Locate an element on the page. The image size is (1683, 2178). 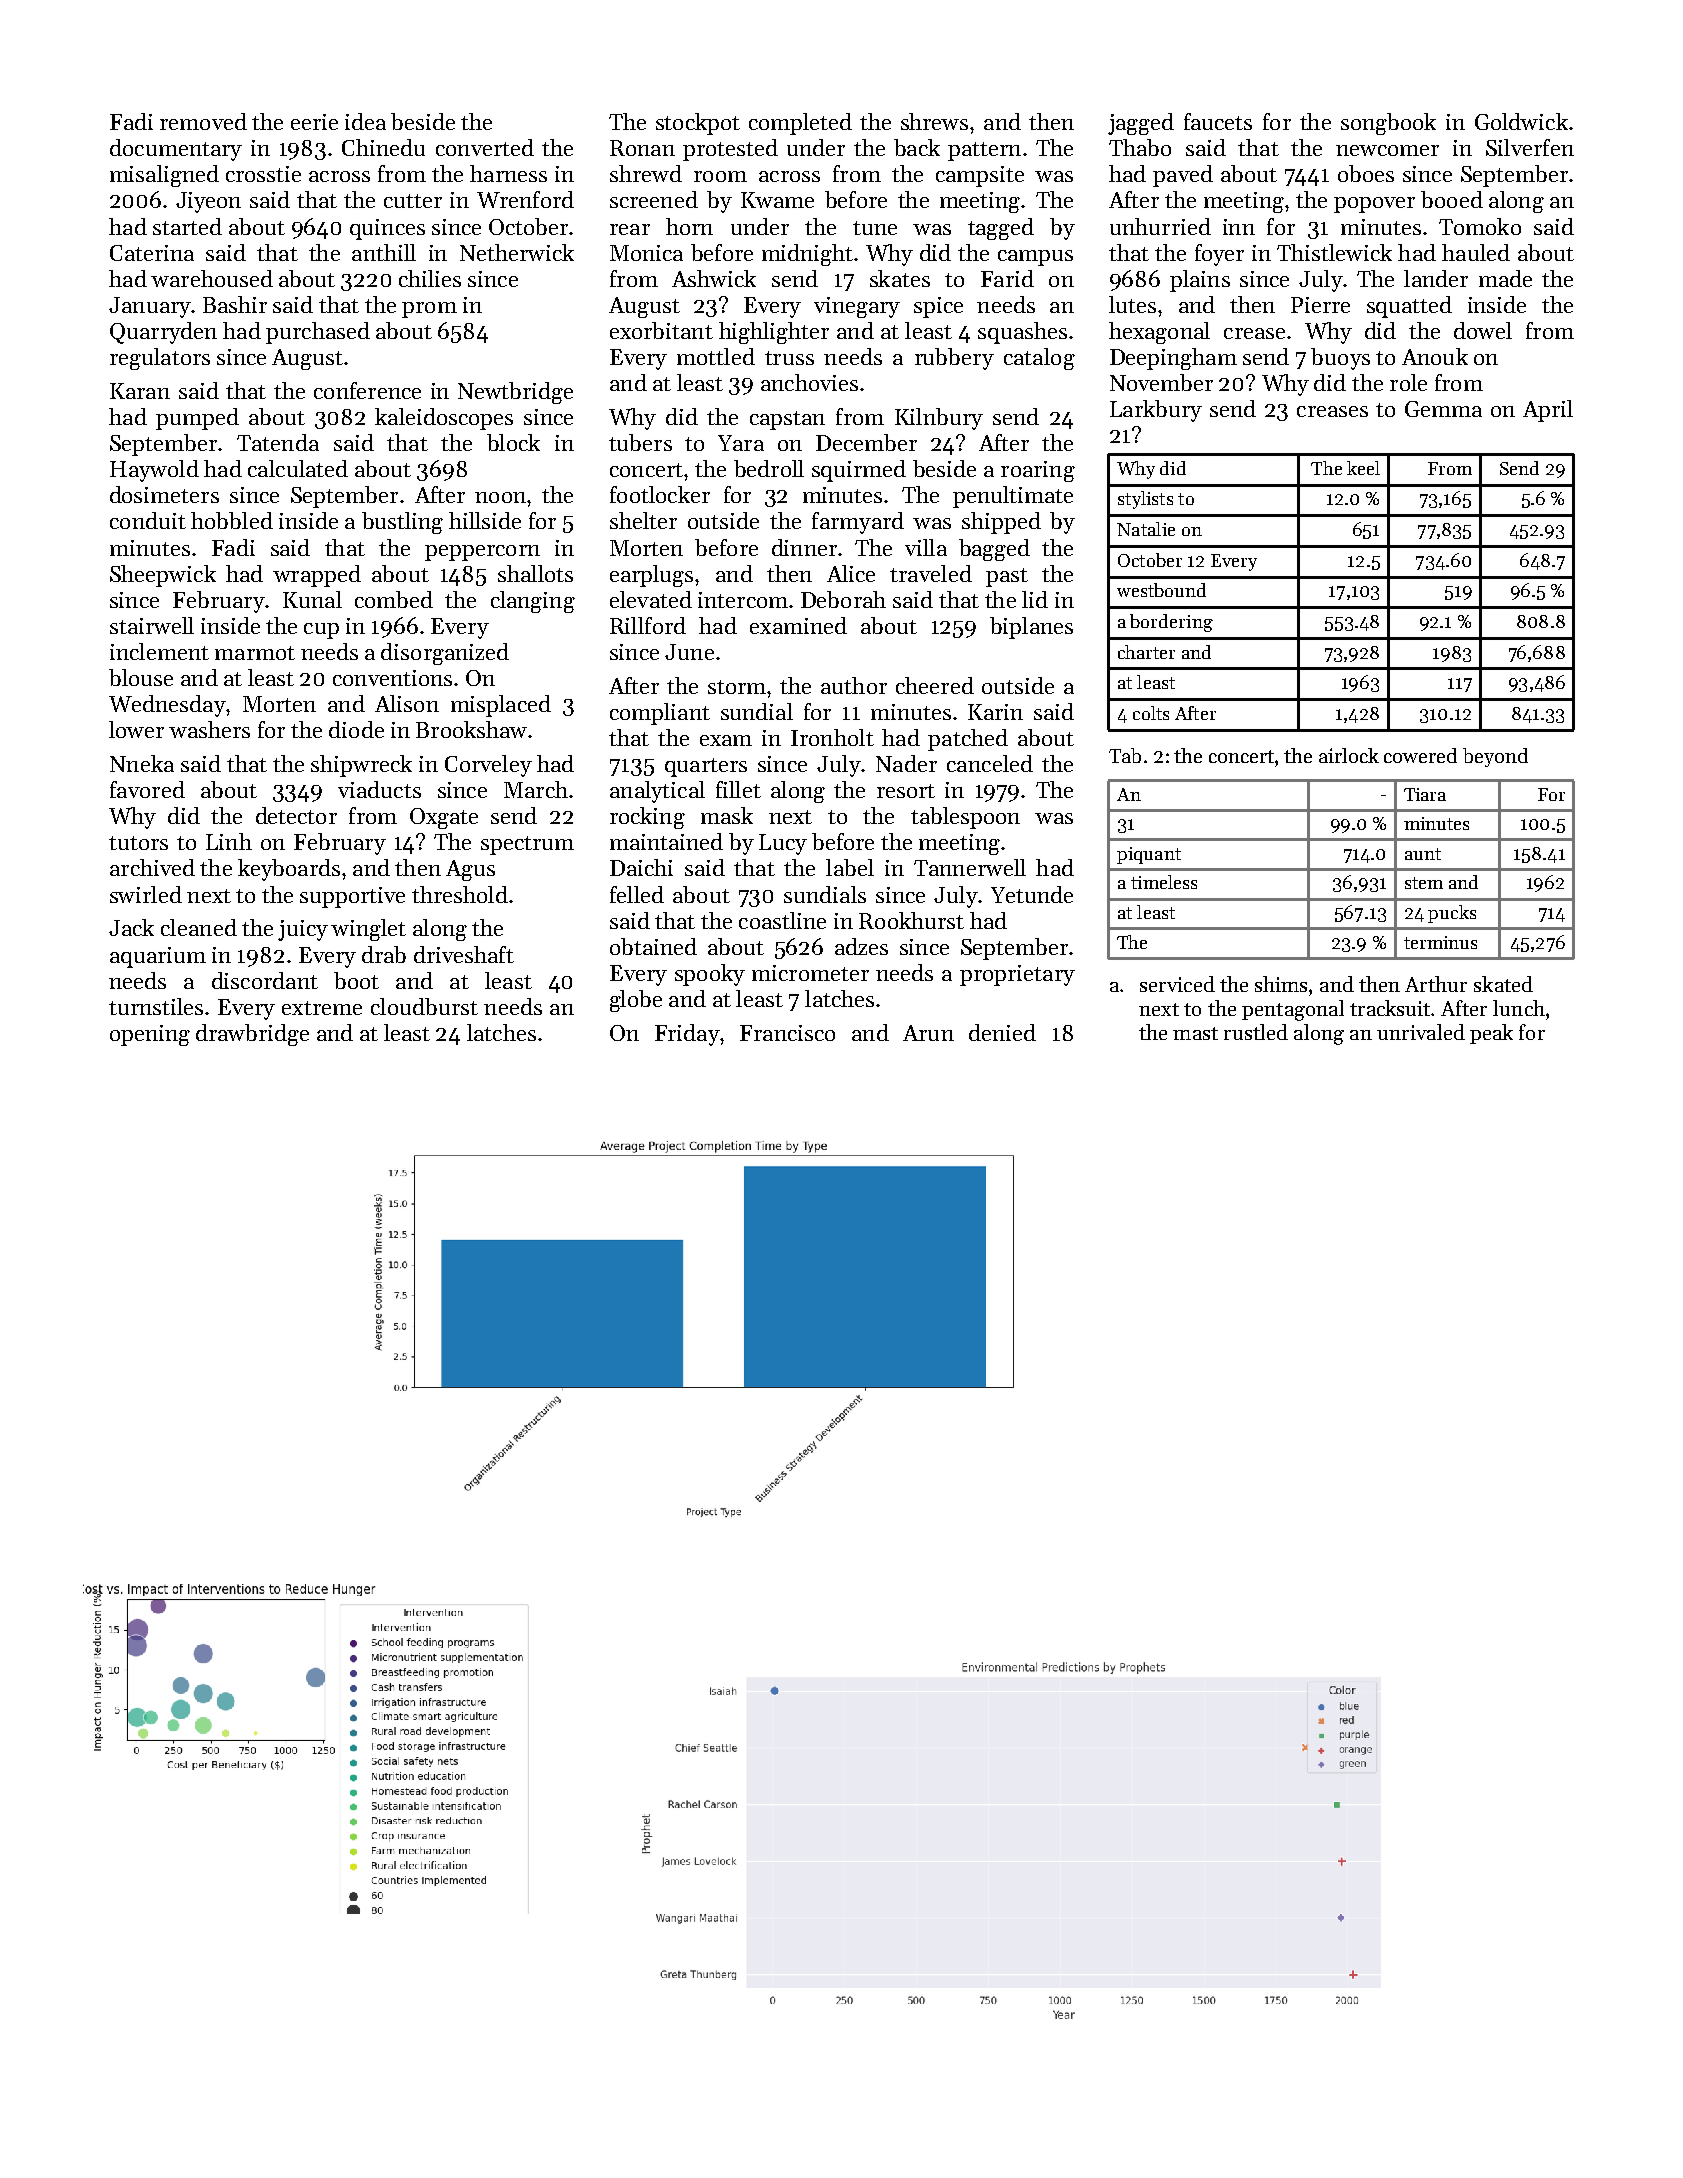
Nader is located at coordinates (906, 763).
